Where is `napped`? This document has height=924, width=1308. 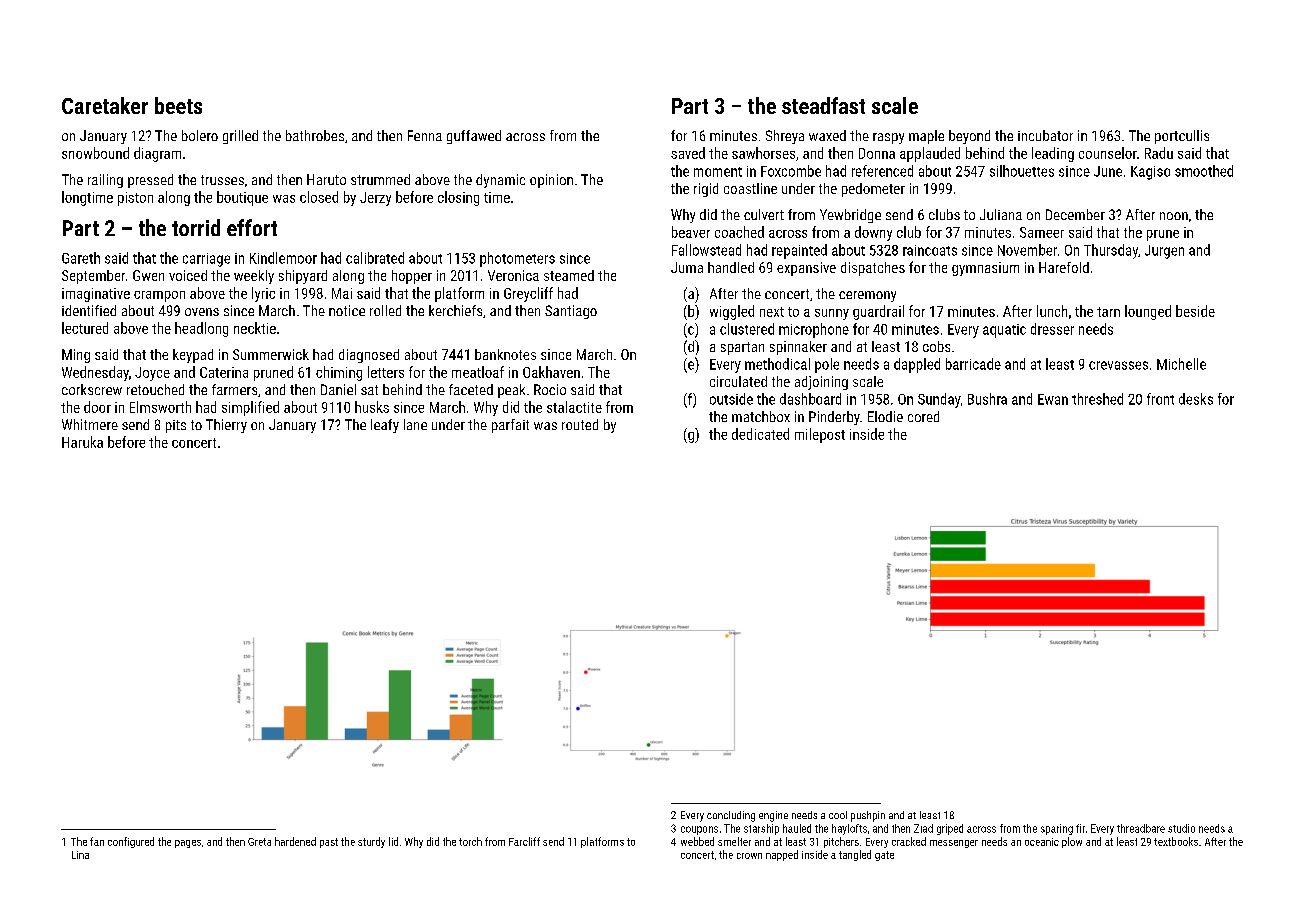
napped is located at coordinates (782, 855).
